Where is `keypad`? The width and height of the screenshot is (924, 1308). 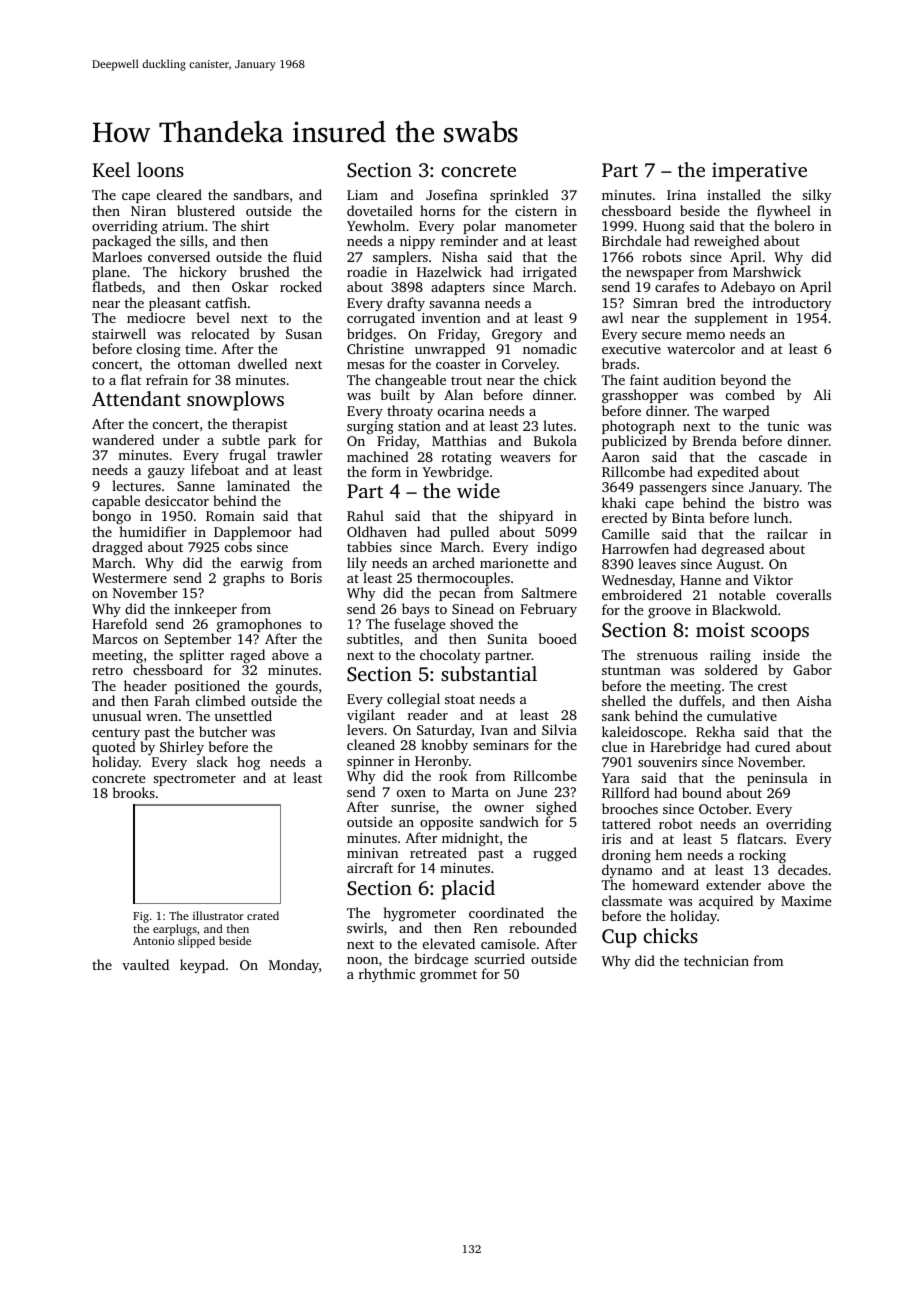
keypad is located at coordinates (202, 966).
